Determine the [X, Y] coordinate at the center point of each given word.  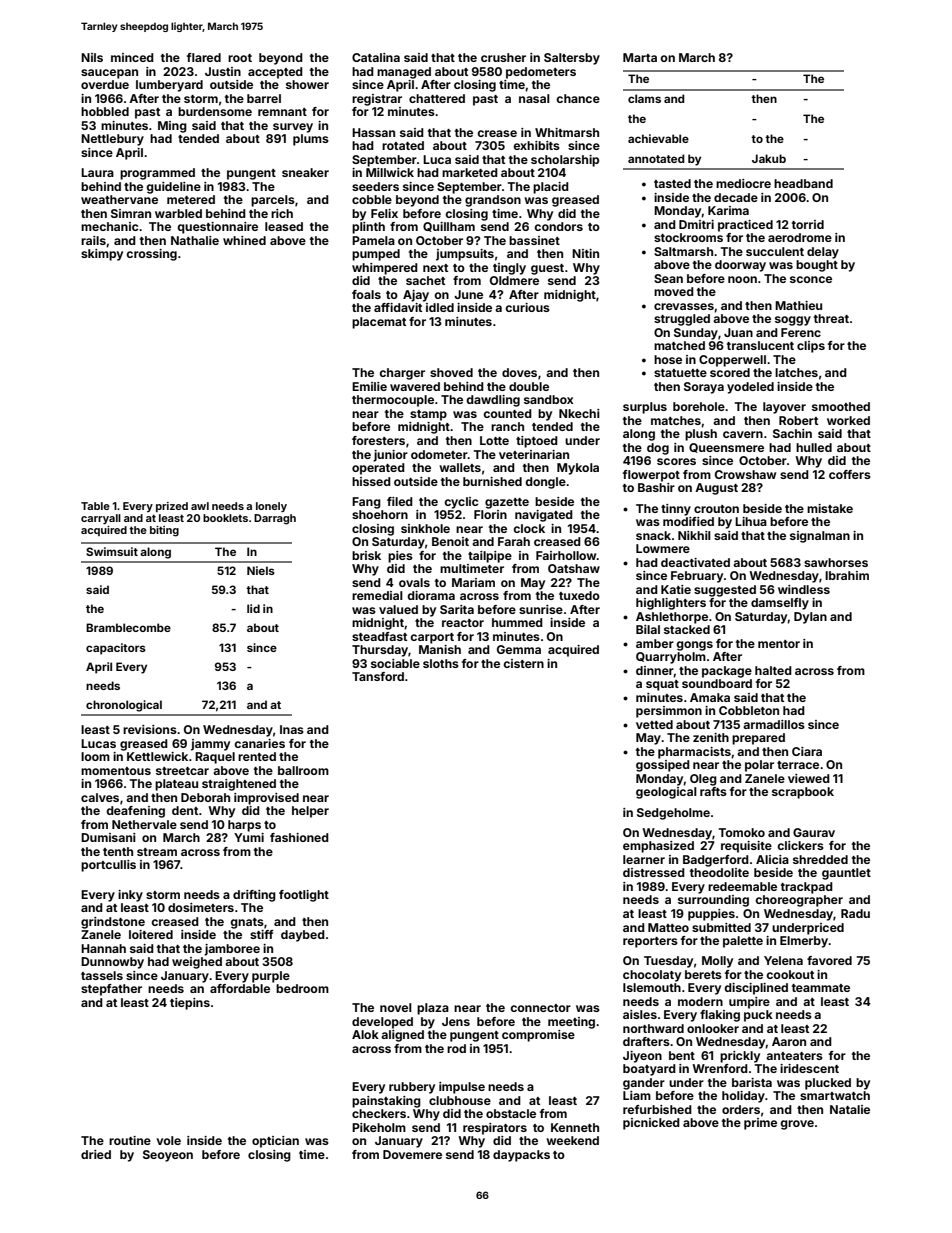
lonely [271, 507]
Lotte [494, 440]
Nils [92, 57]
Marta [640, 57]
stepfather [111, 990]
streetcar [182, 771]
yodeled [750, 388]
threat [831, 318]
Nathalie [195, 240]
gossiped [663, 766]
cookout [790, 974]
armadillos [774, 724]
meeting [571, 1023]
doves [519, 372]
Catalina [376, 57]
